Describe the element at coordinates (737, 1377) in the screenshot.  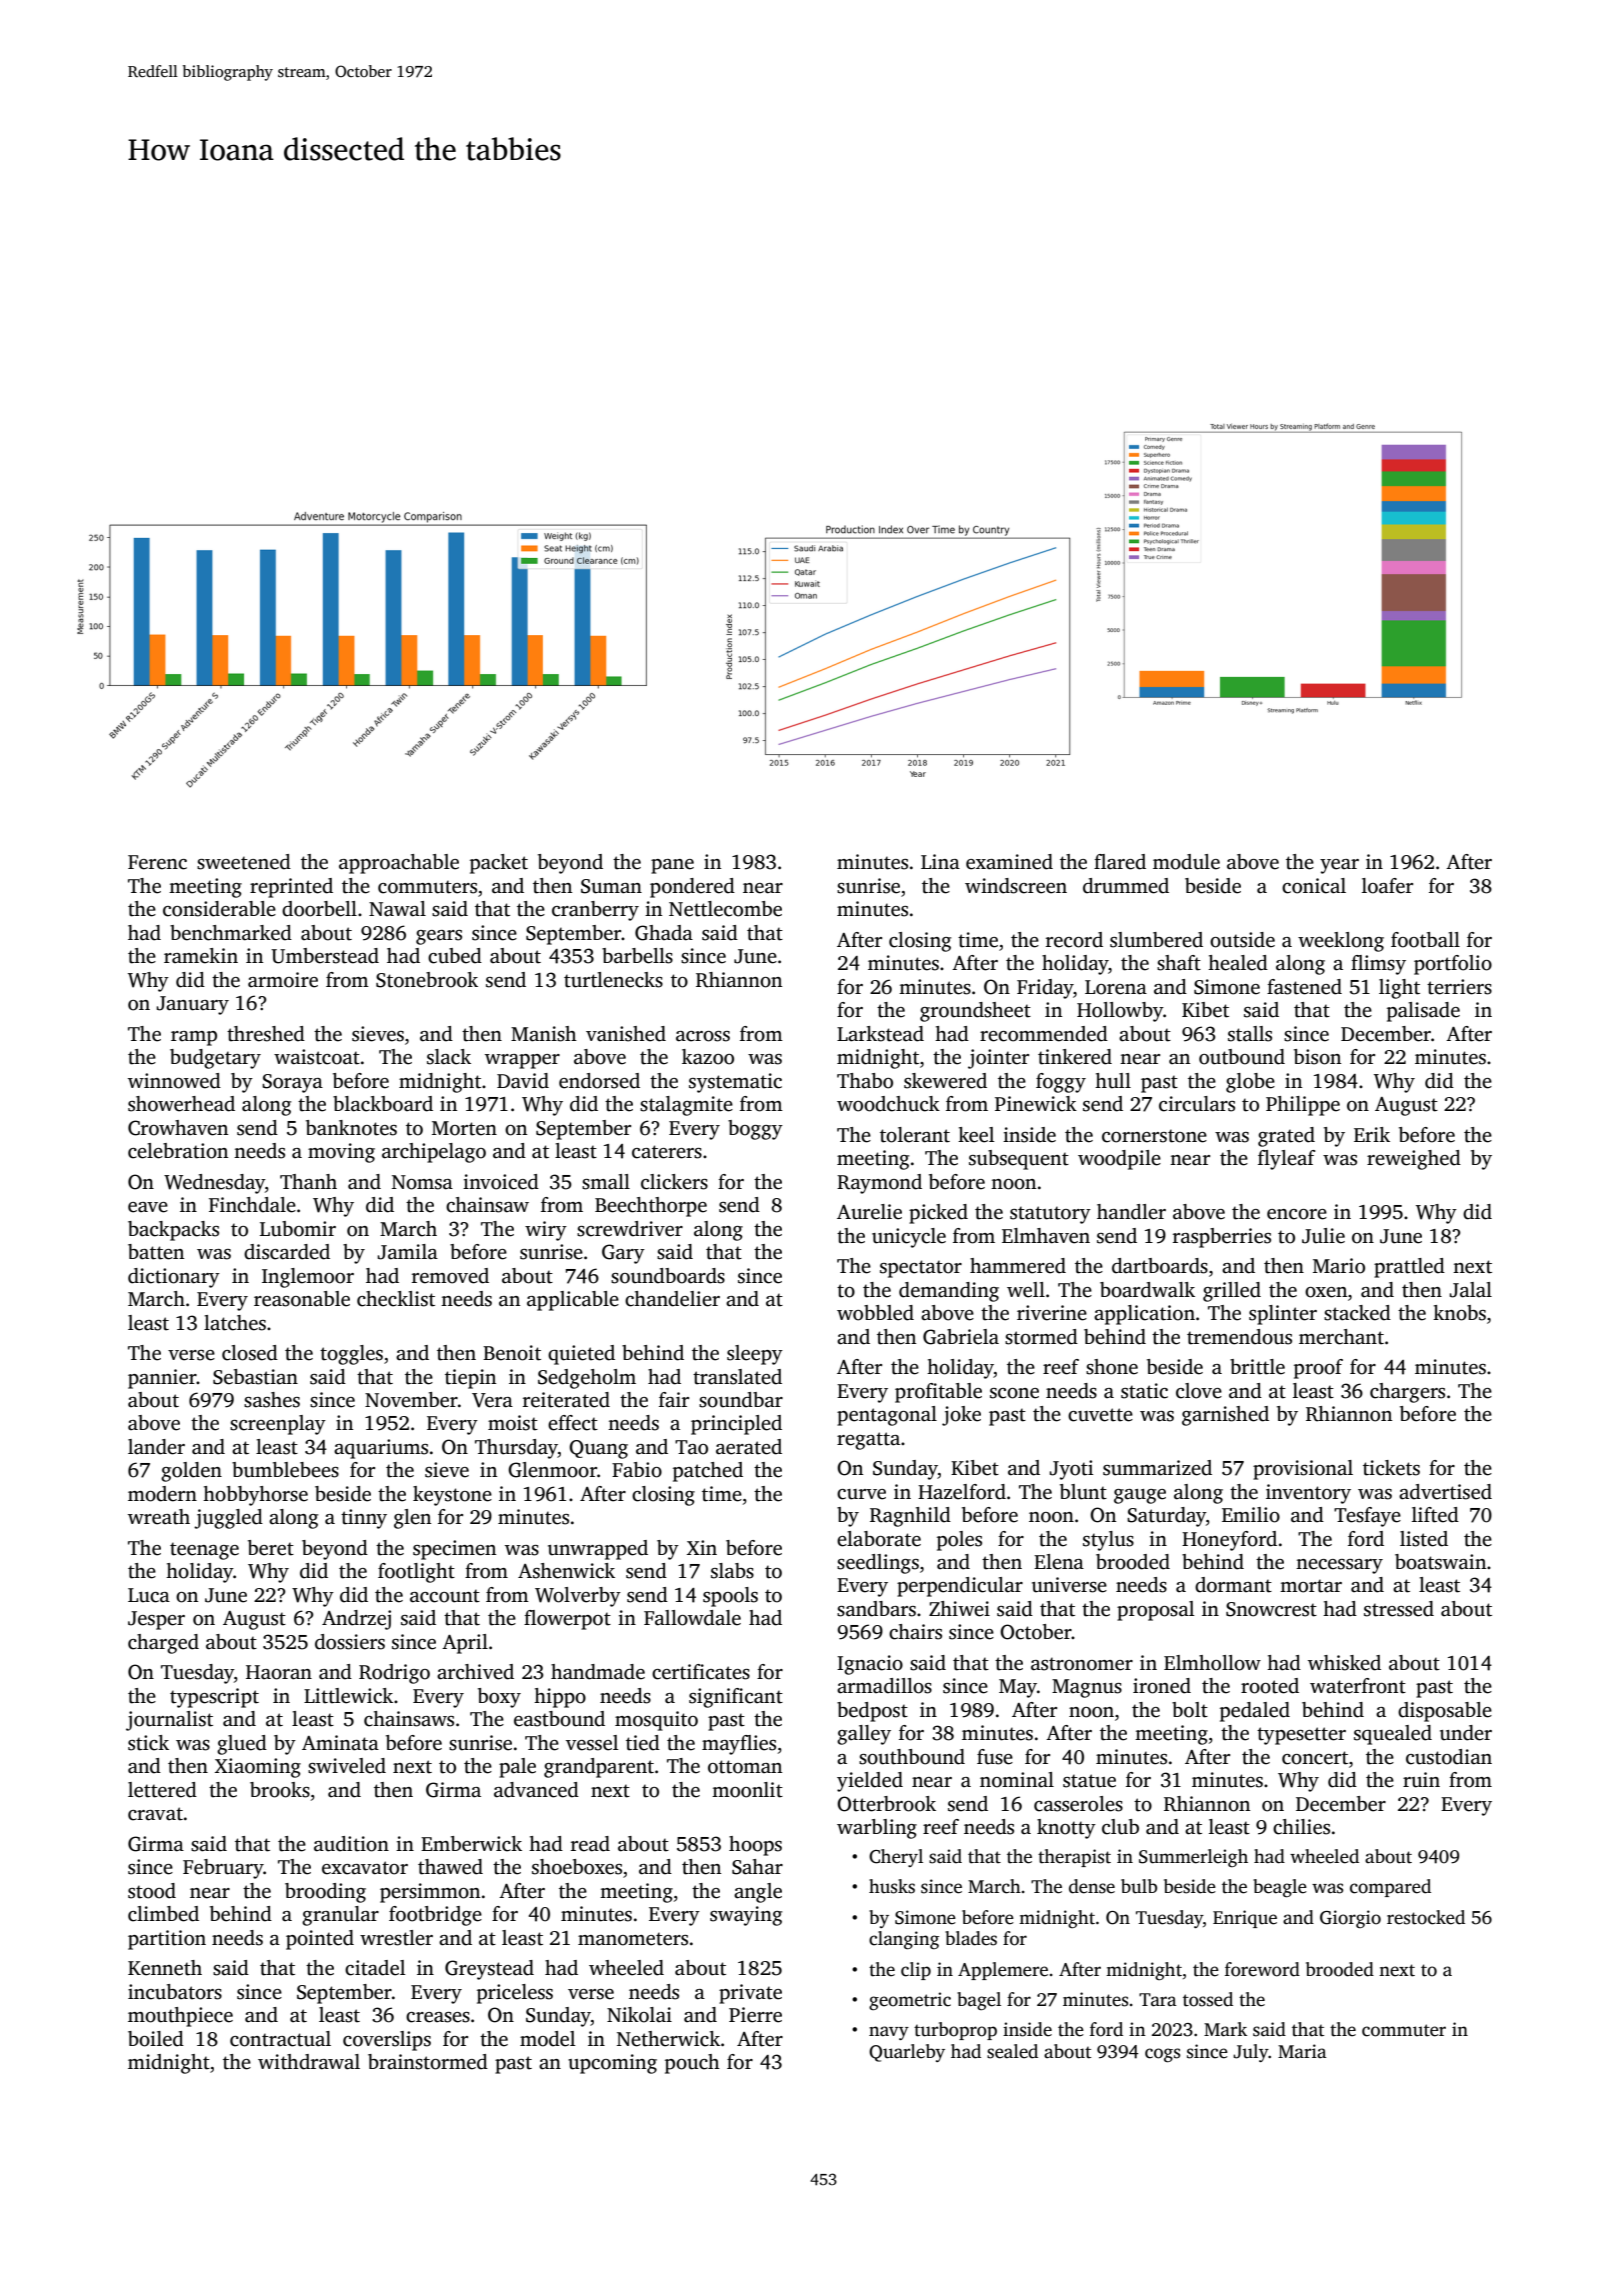
I see `translated` at that location.
